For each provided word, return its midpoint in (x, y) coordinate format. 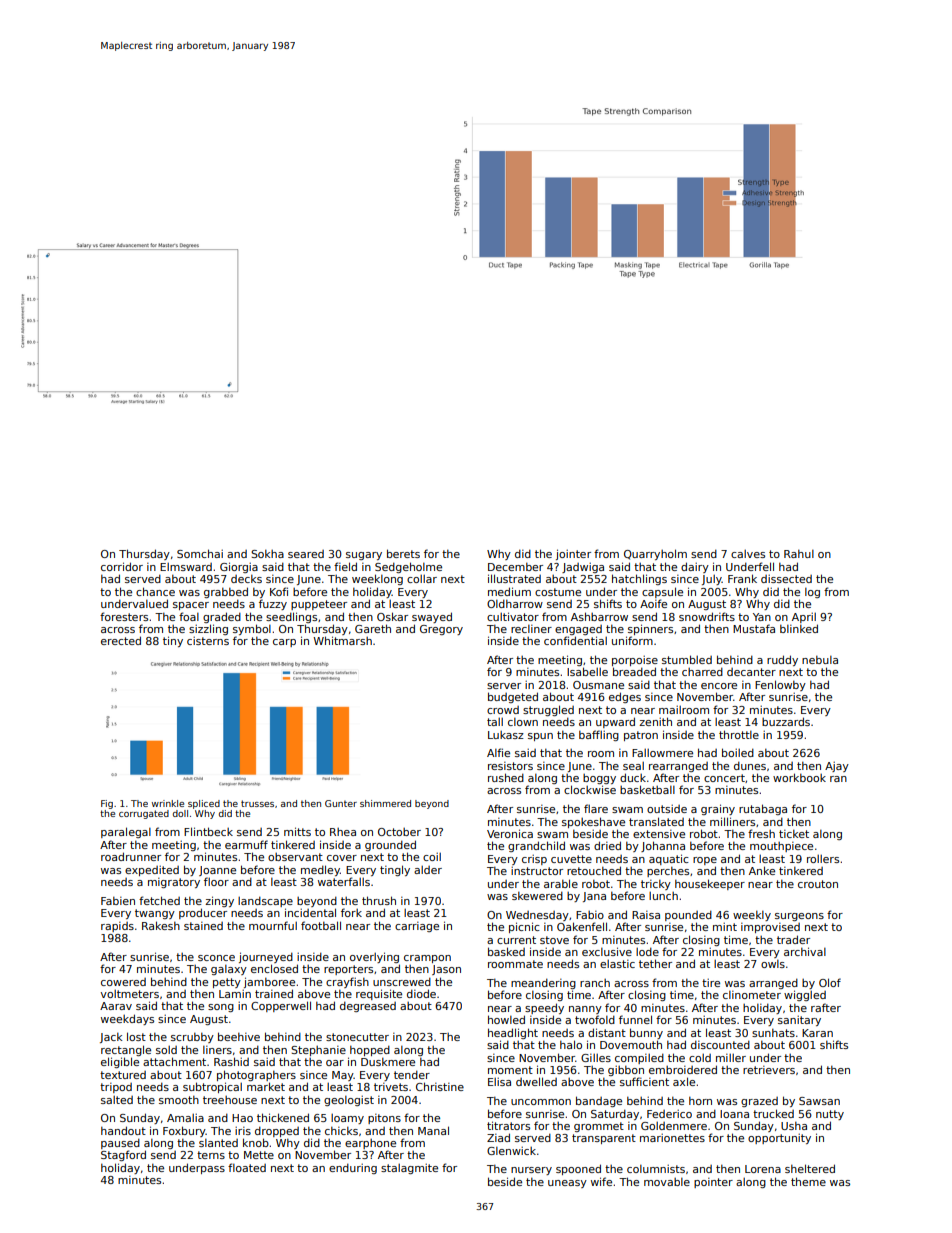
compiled (639, 1058)
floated (247, 1167)
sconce (216, 958)
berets (403, 553)
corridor (122, 566)
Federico (669, 1114)
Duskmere (388, 1061)
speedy (544, 1008)
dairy (695, 567)
